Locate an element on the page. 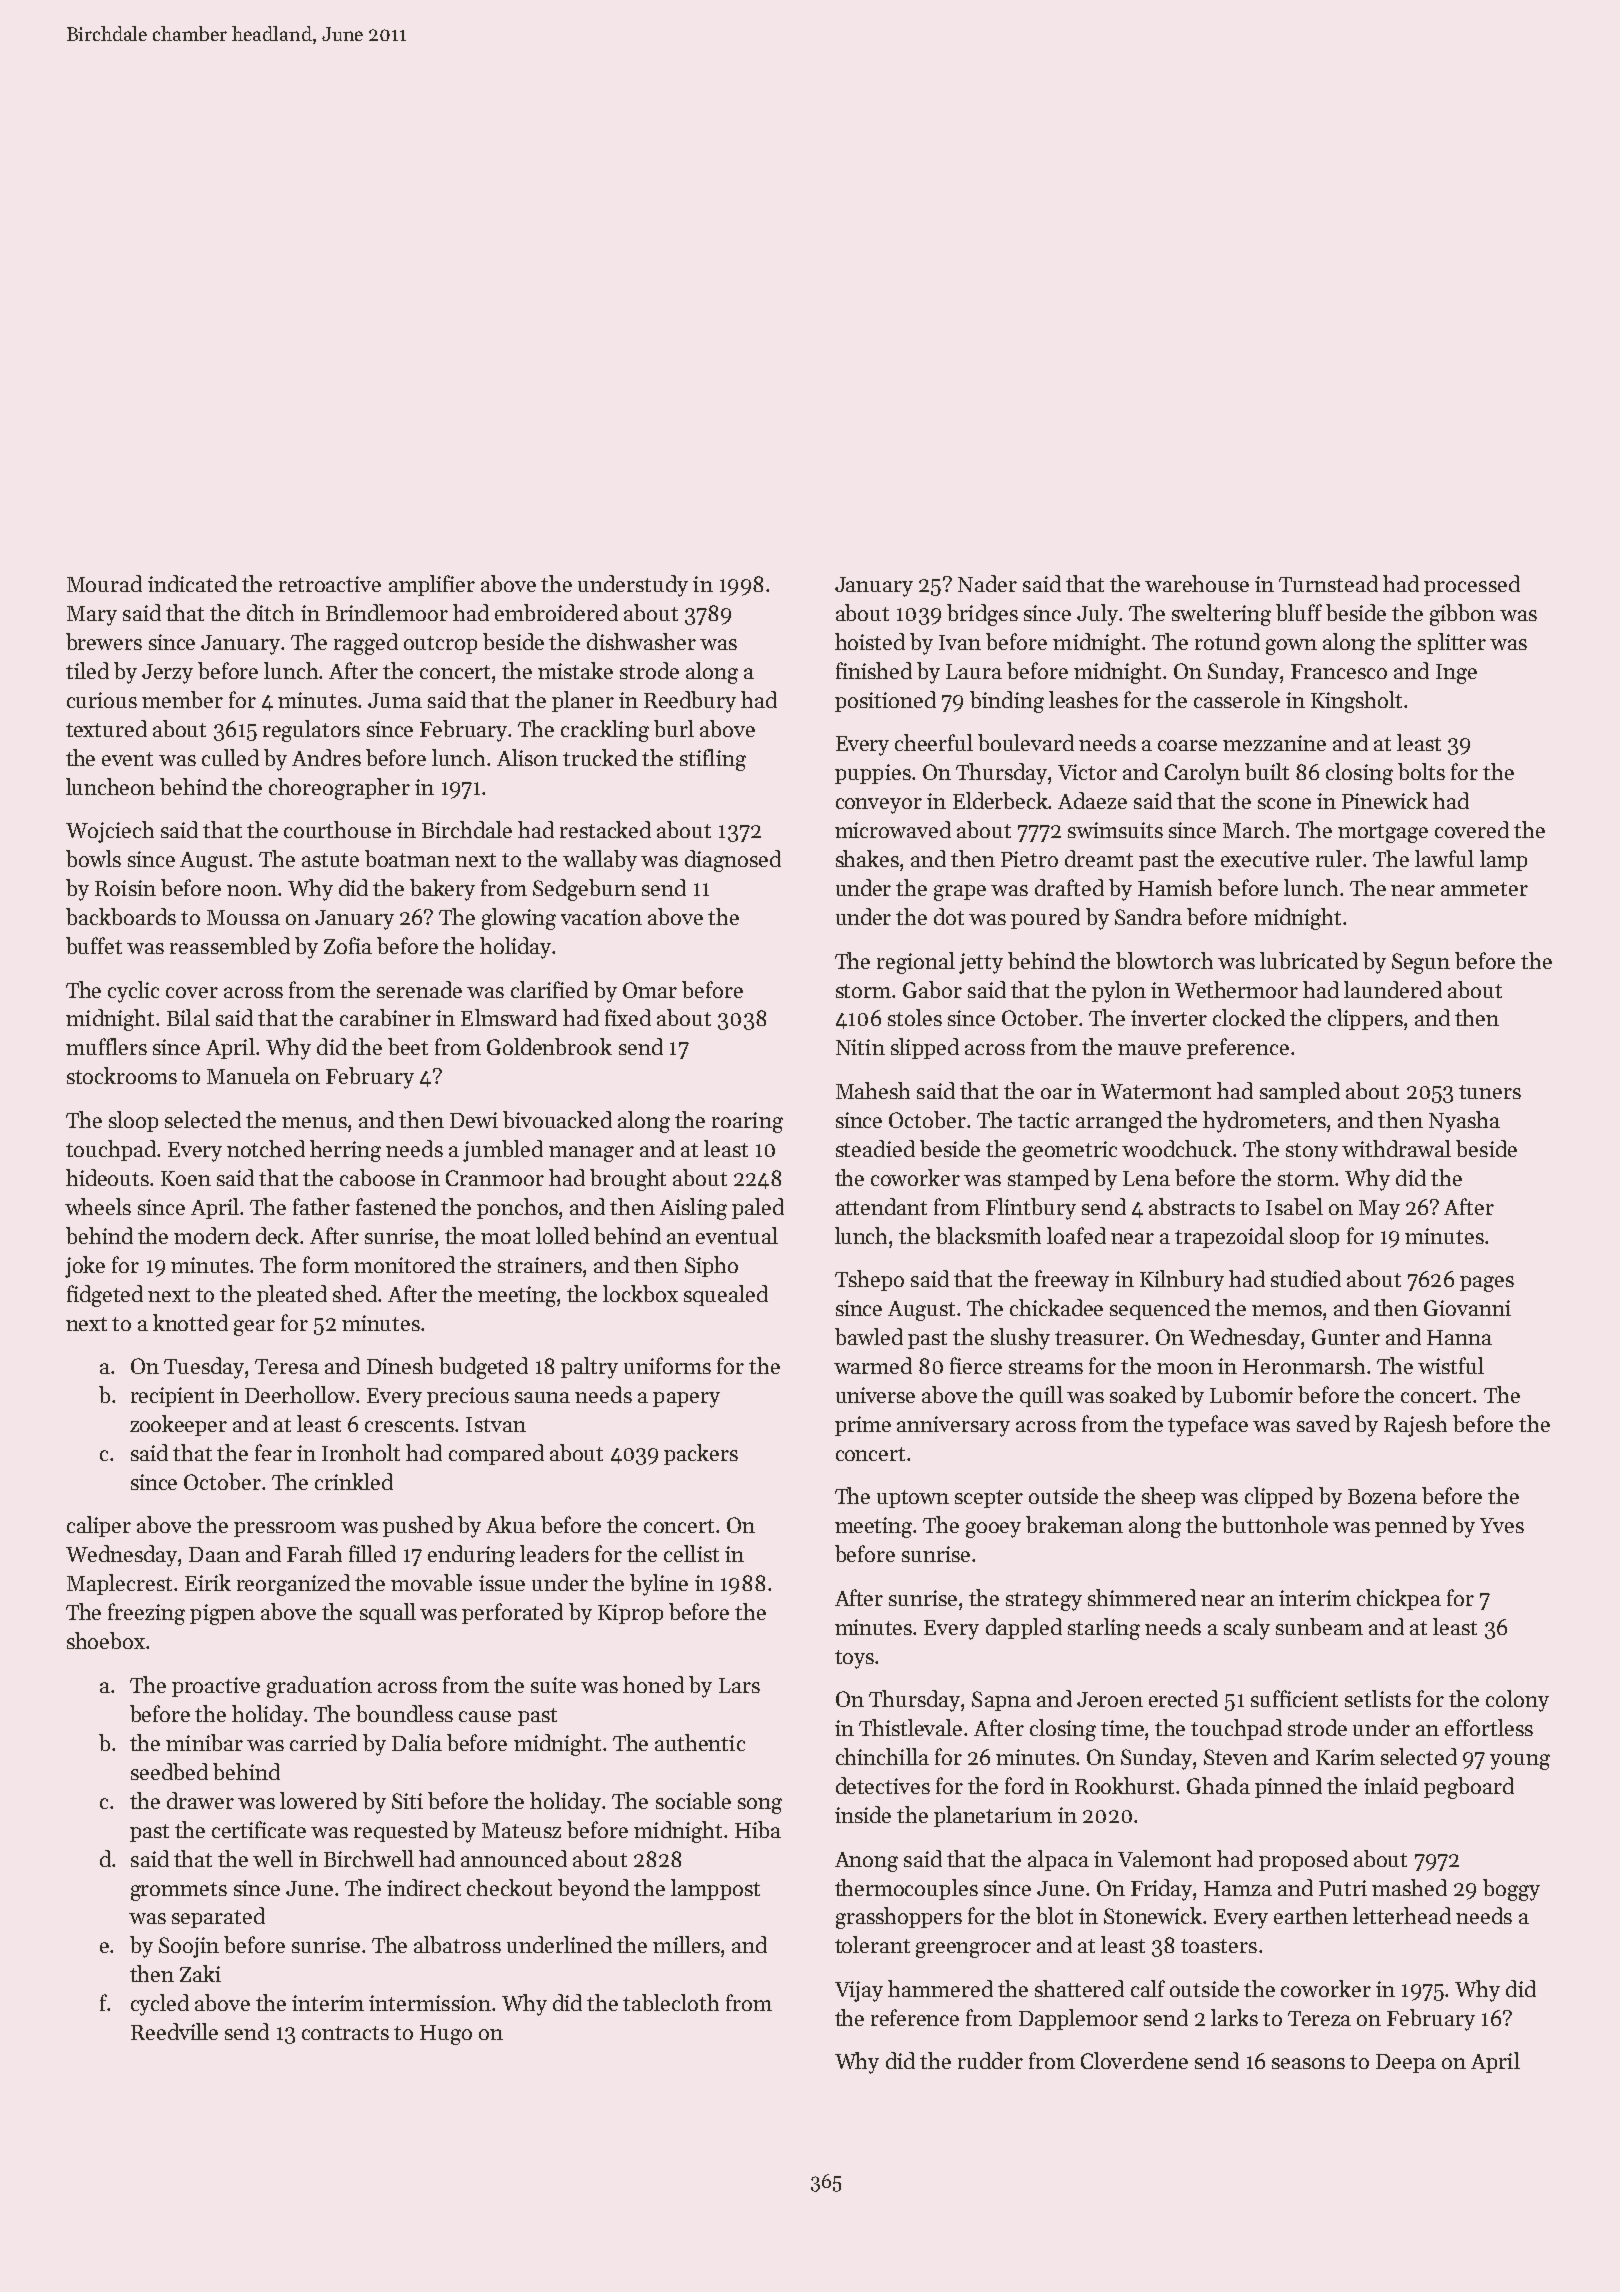 The width and height of the page is (1620, 2292). ammeter is located at coordinates (1484, 889).
